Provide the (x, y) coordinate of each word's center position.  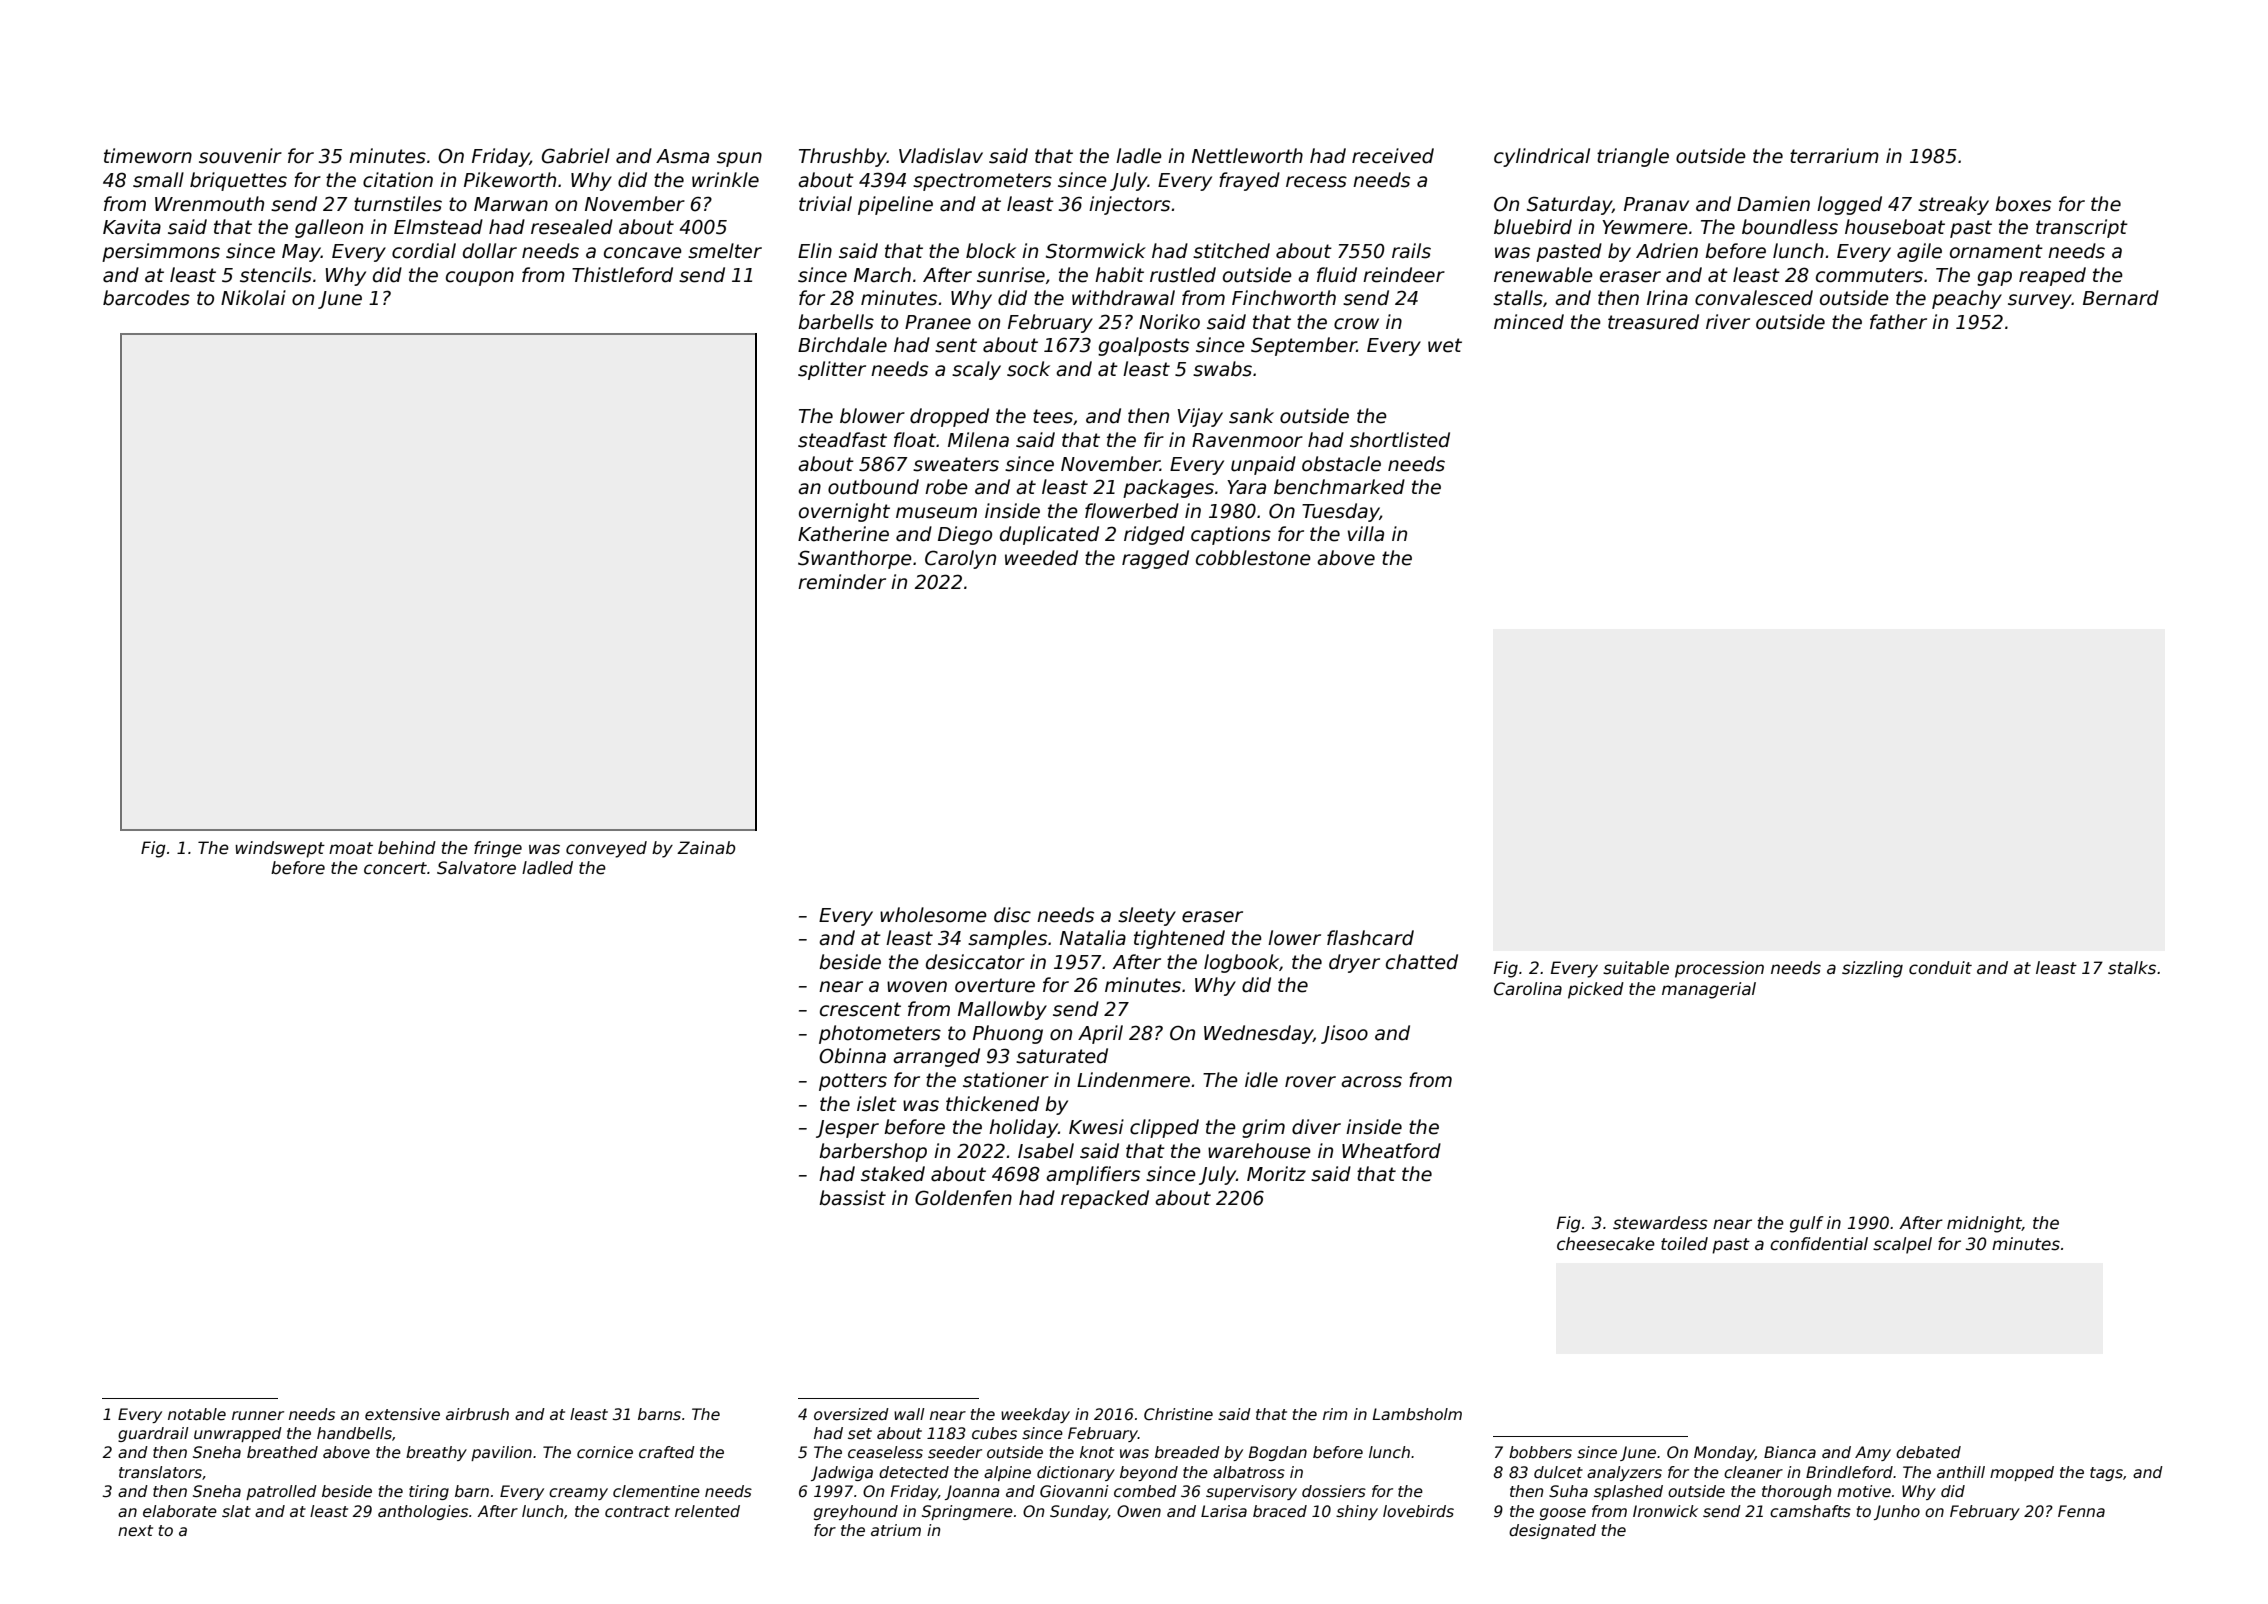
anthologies (423, 1512)
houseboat (1895, 227)
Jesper (847, 1129)
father (1898, 322)
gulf (1807, 1224)
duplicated (1049, 535)
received (1393, 156)
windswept (280, 849)
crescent (860, 1009)
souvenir (240, 156)
